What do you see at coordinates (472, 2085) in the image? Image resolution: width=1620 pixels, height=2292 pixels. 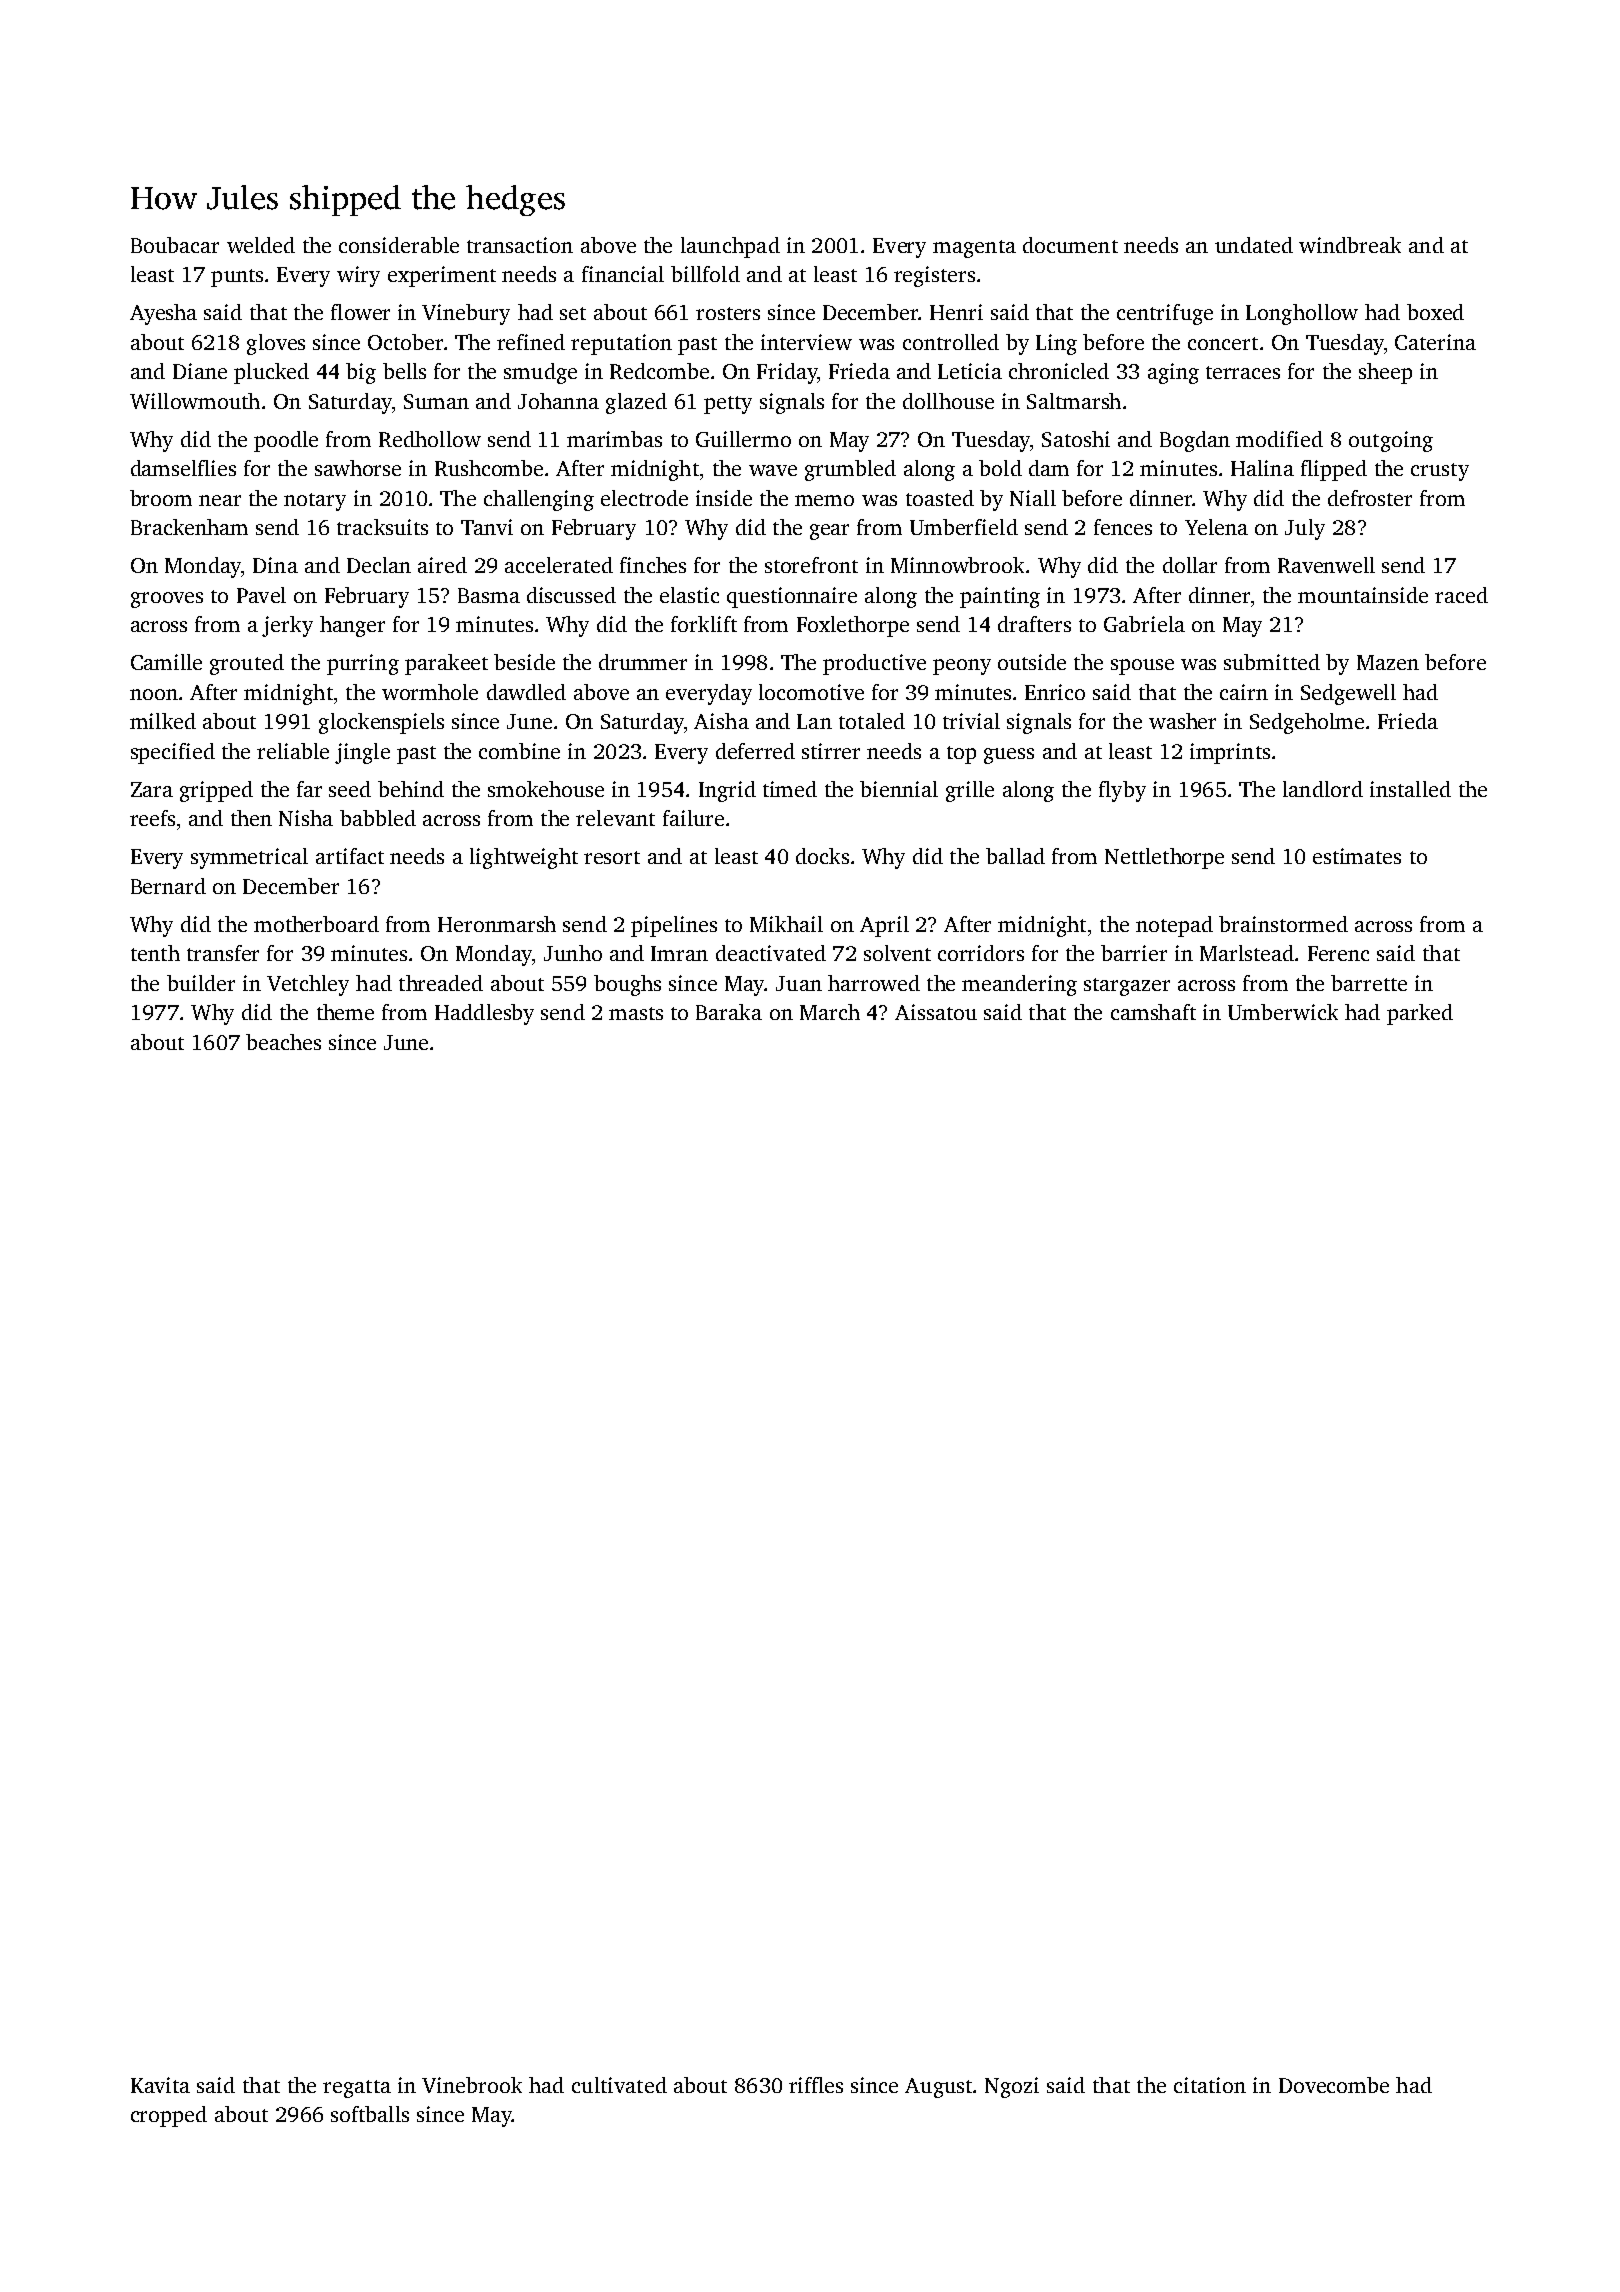 I see `Vinebrook` at bounding box center [472, 2085].
